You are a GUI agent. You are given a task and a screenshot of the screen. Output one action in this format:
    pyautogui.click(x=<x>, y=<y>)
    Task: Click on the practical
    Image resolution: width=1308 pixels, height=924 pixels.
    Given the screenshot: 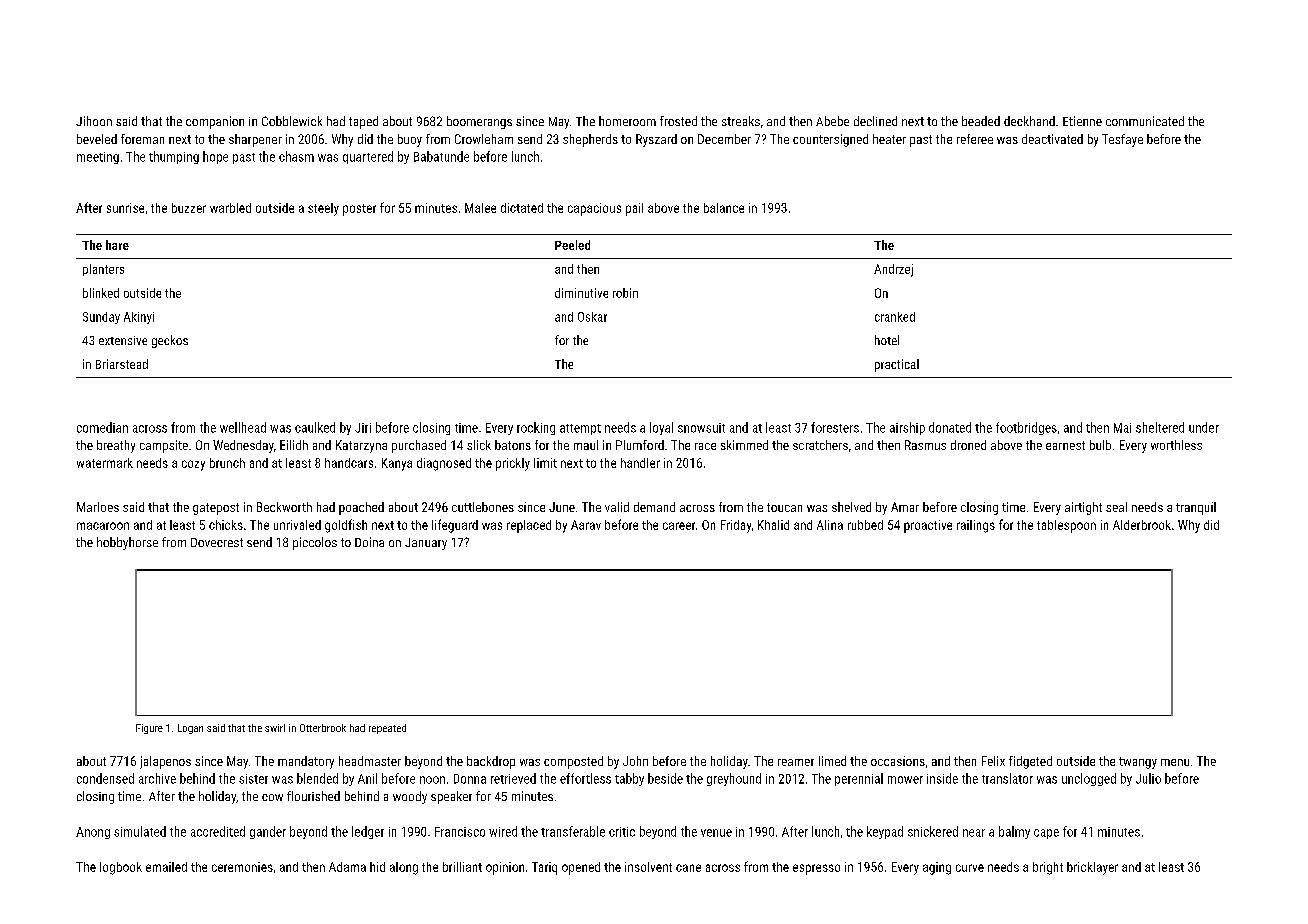 What is the action you would take?
    pyautogui.click(x=897, y=365)
